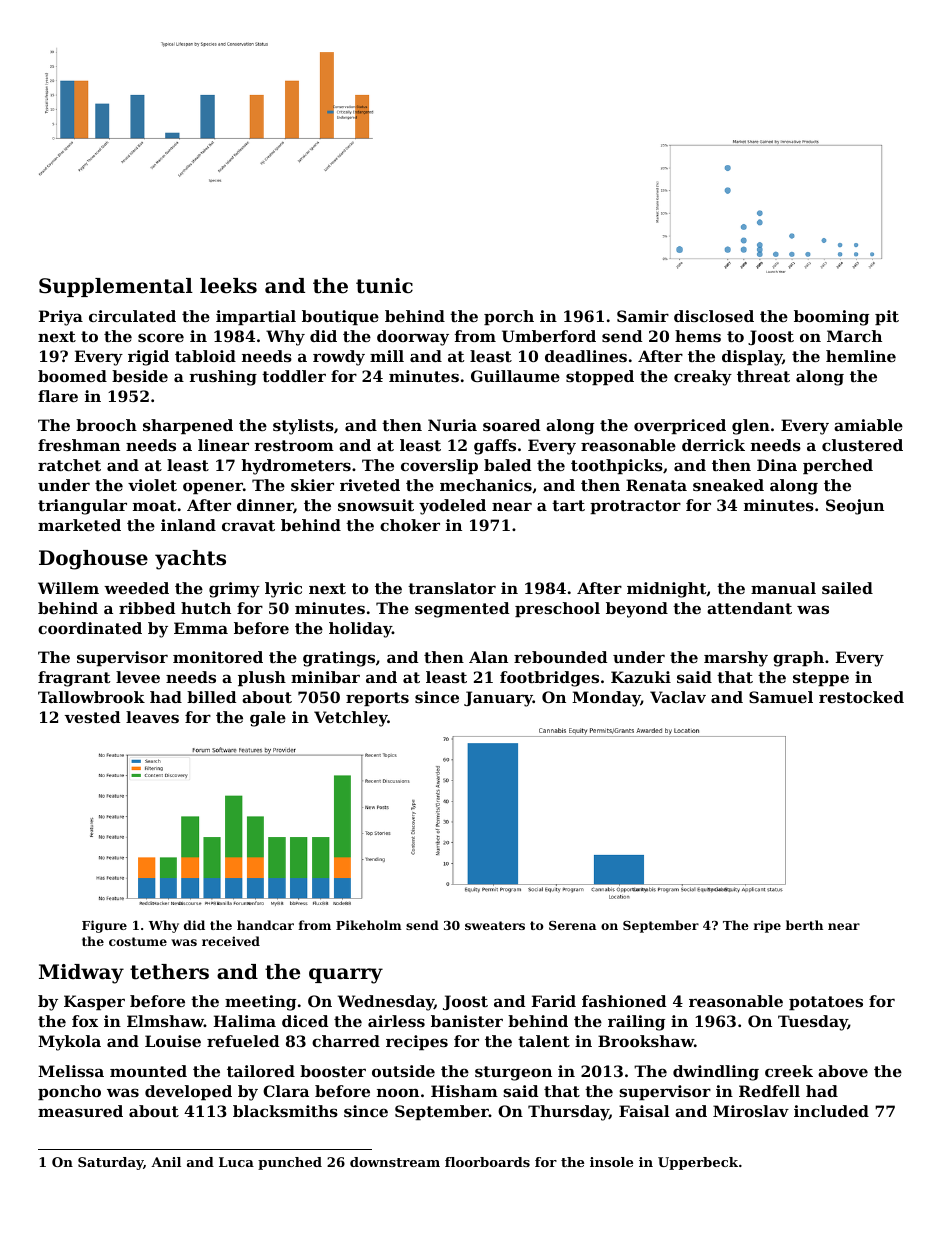  What do you see at coordinates (384, 286) in the page?
I see `tunic` at bounding box center [384, 286].
